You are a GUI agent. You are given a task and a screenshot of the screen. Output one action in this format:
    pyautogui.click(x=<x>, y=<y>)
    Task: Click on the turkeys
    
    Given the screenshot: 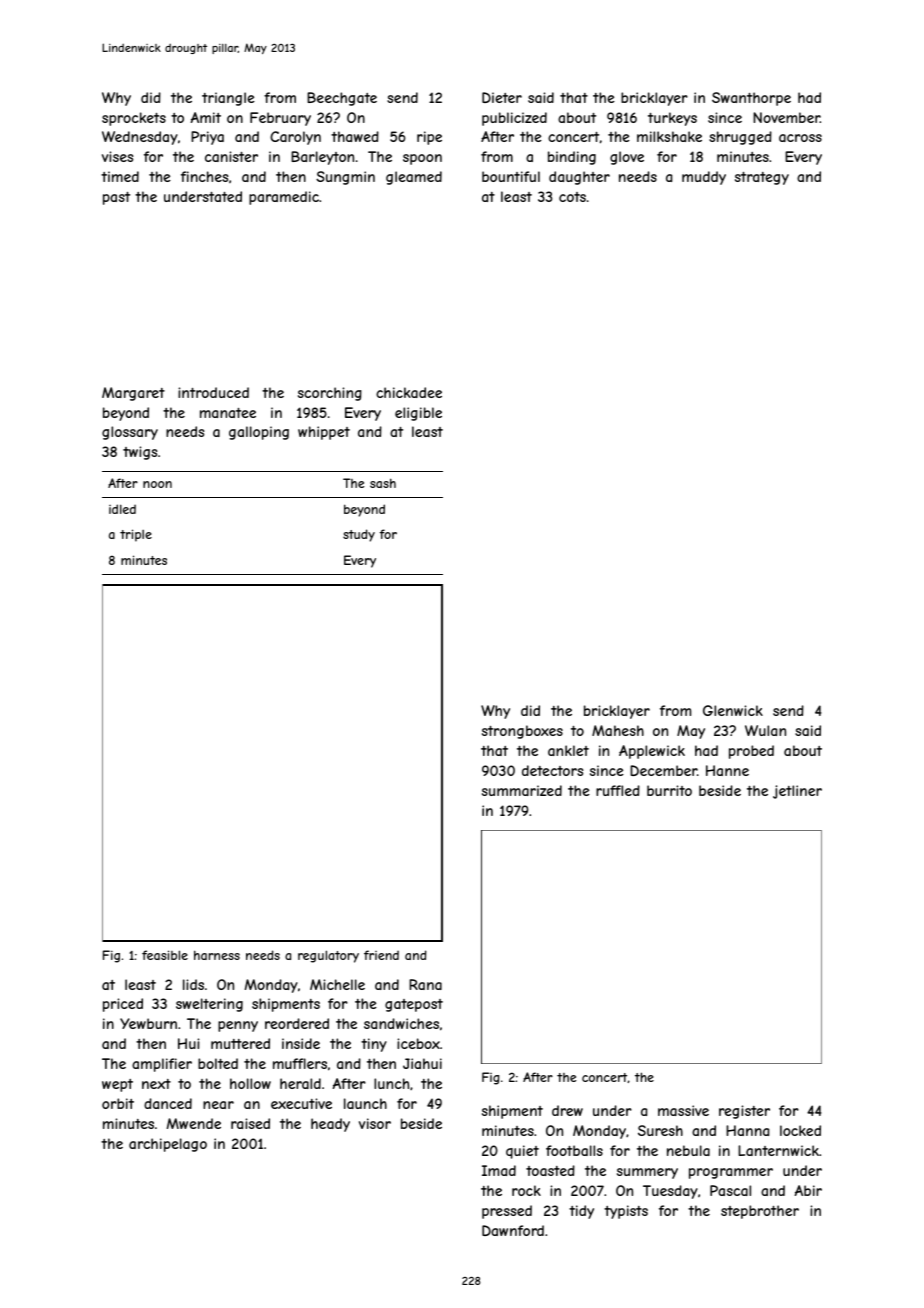 What is the action you would take?
    pyautogui.click(x=672, y=119)
